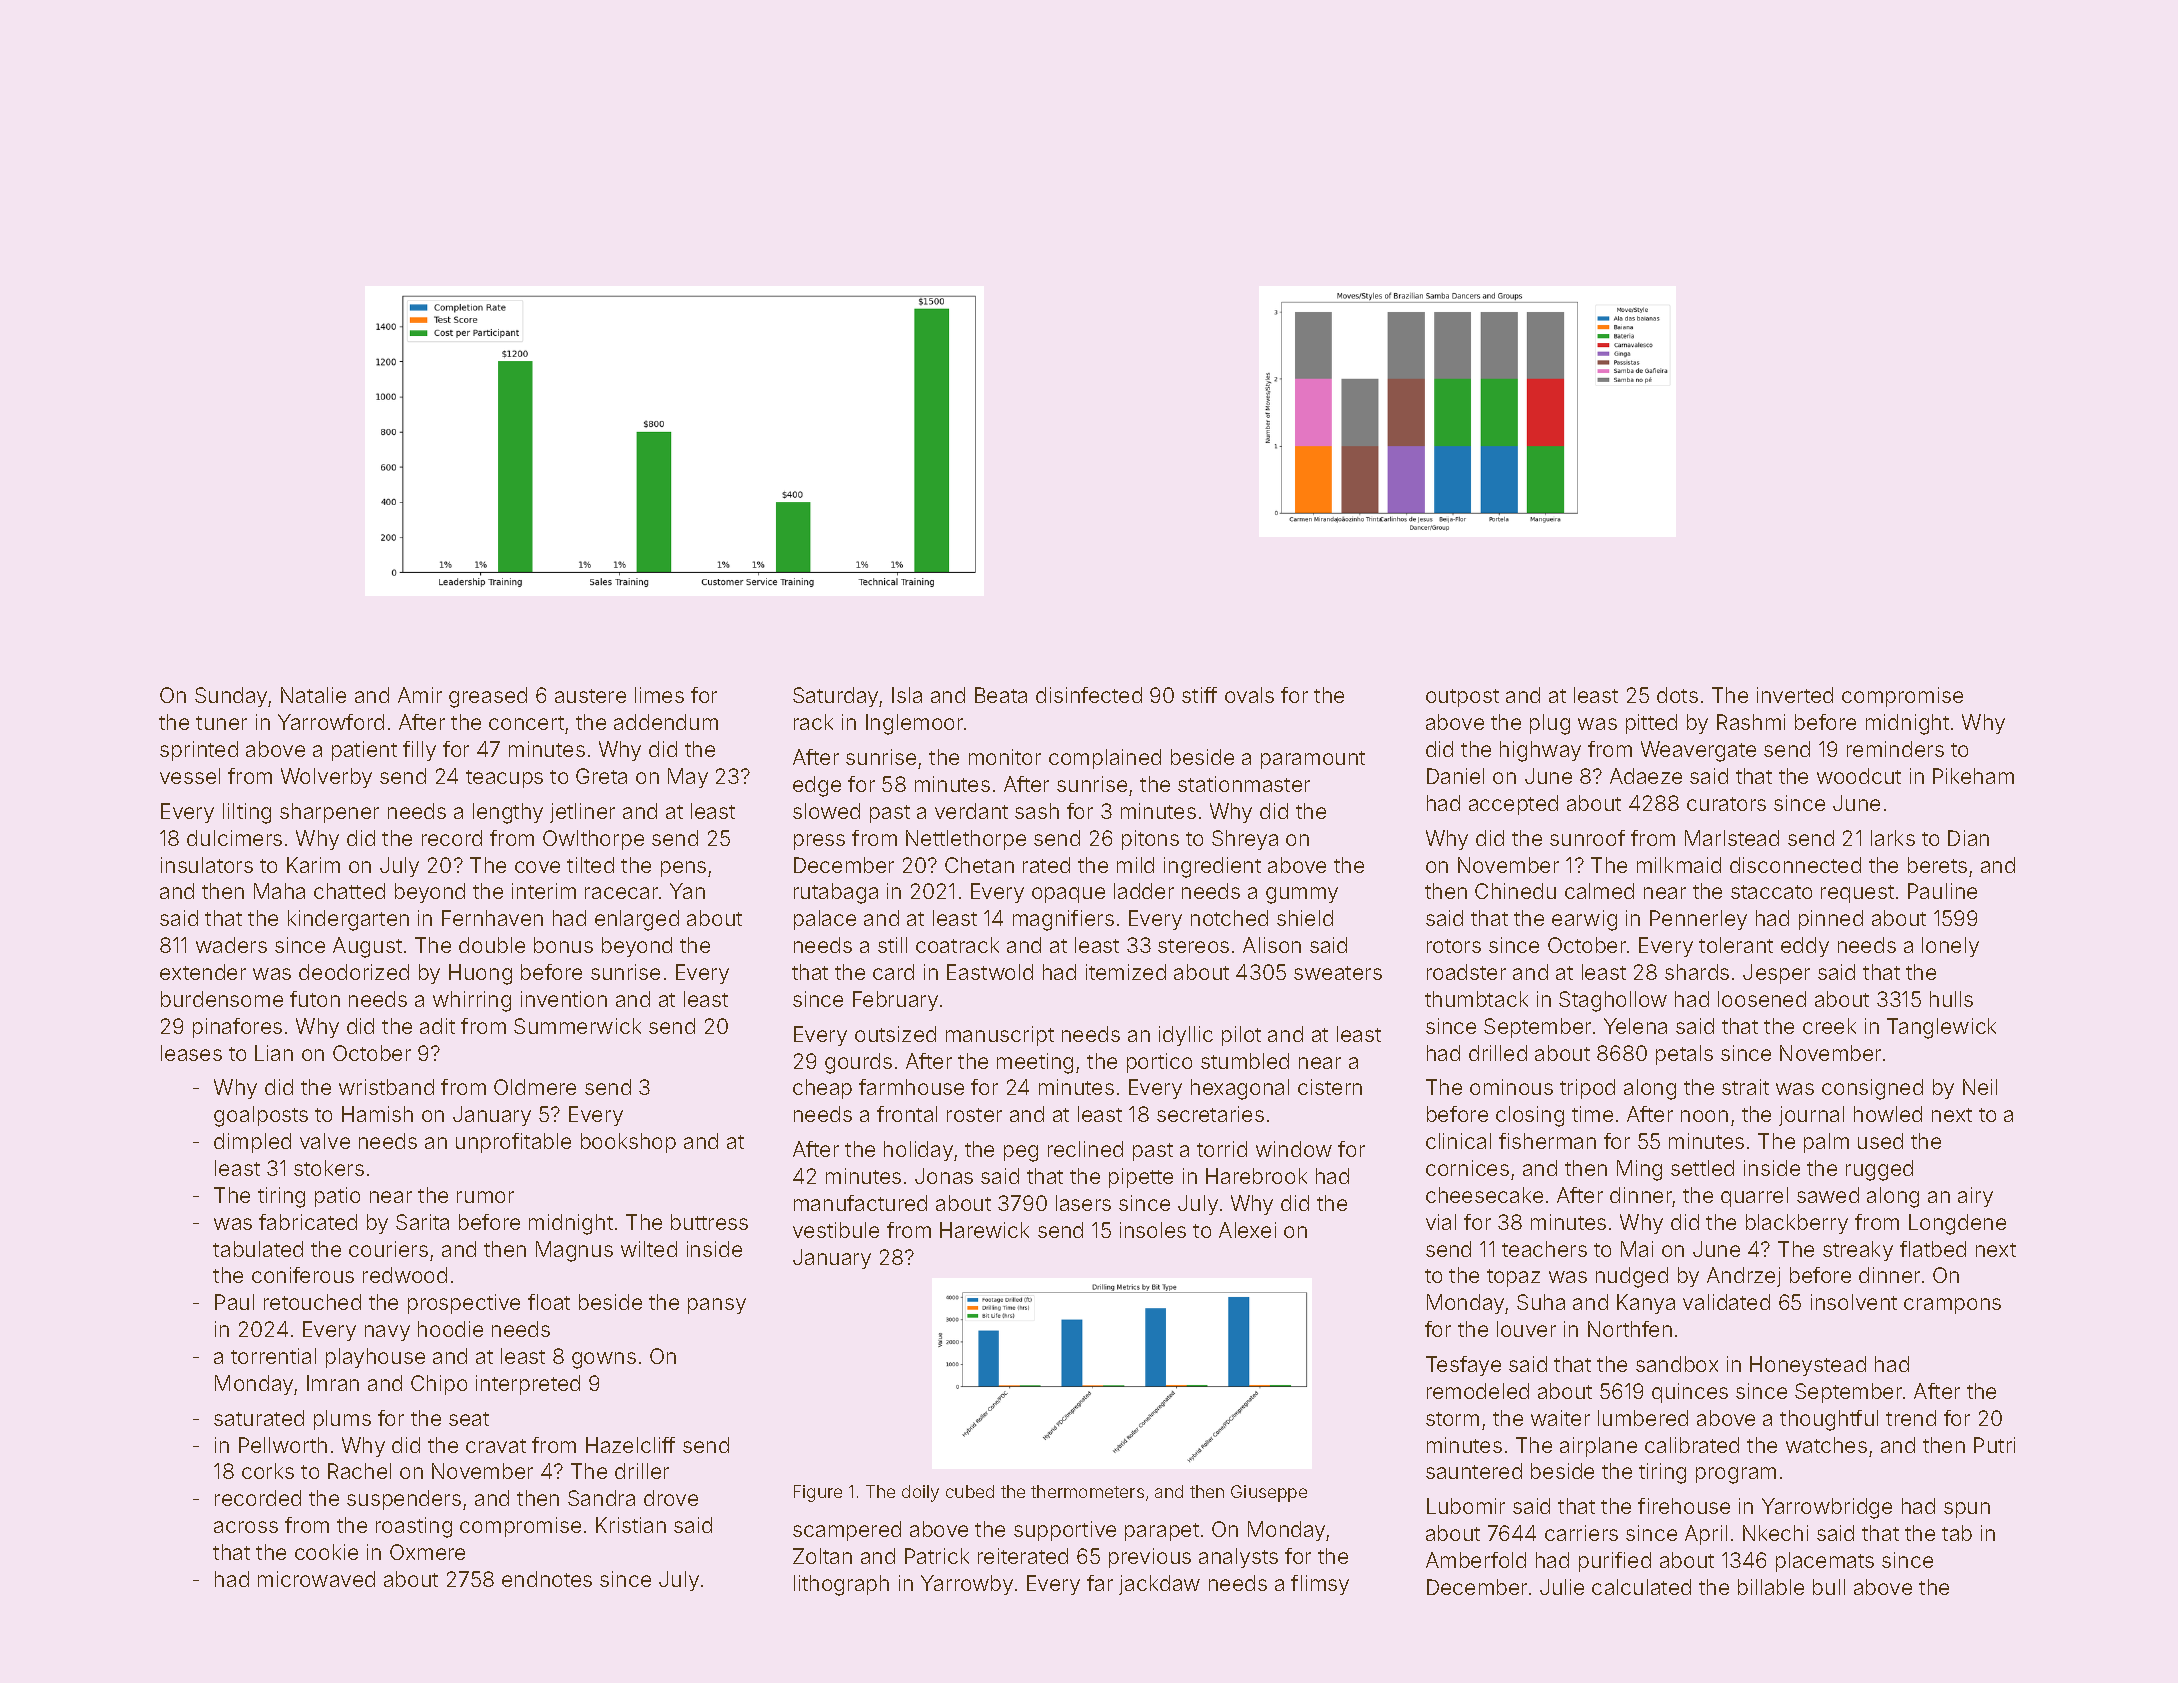 Image resolution: width=2178 pixels, height=1683 pixels. Describe the element at coordinates (1937, 865) in the page. I see `berets` at that location.
